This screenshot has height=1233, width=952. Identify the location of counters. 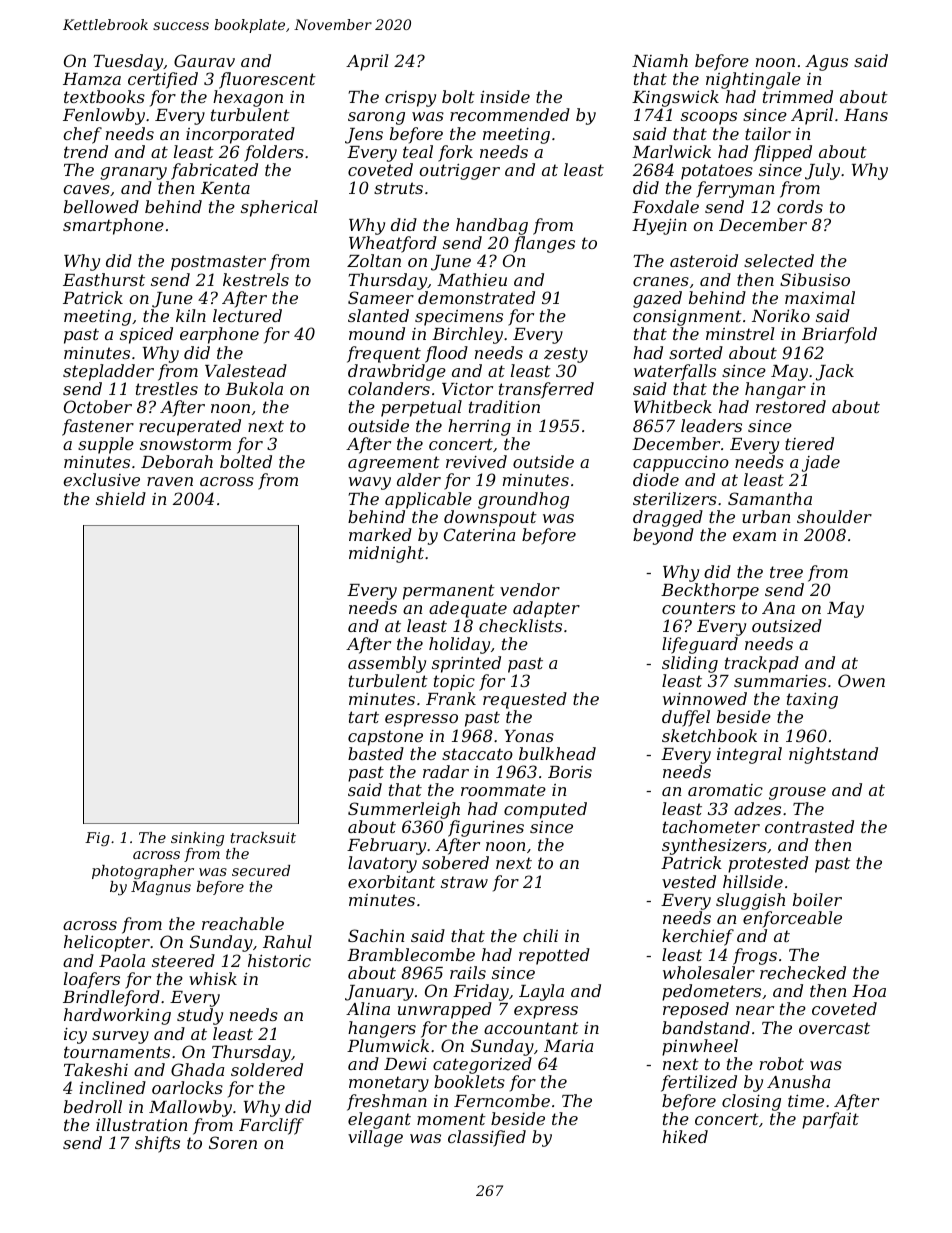
(698, 608).
